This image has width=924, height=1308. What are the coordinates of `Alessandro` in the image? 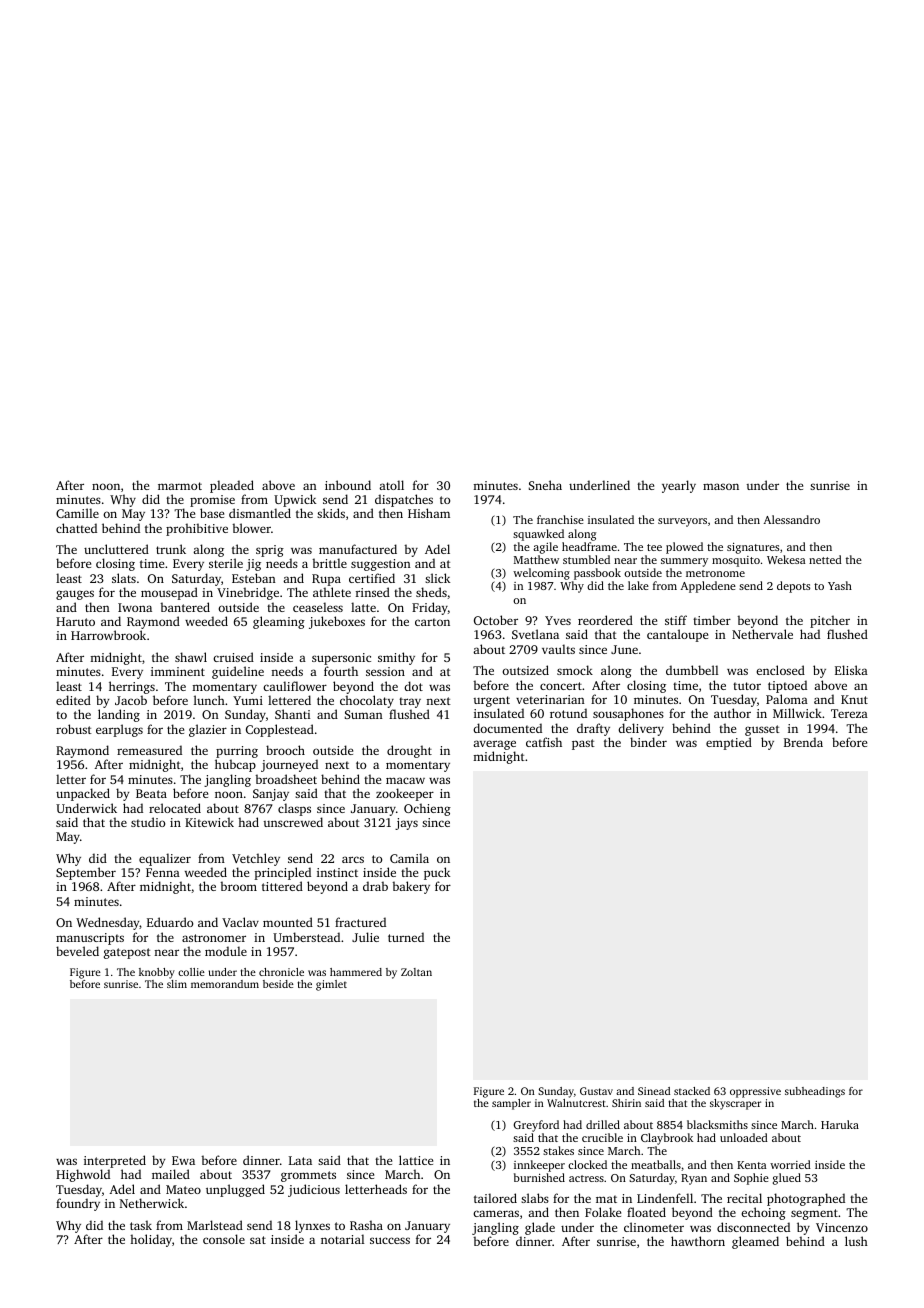 It's located at (792, 519).
